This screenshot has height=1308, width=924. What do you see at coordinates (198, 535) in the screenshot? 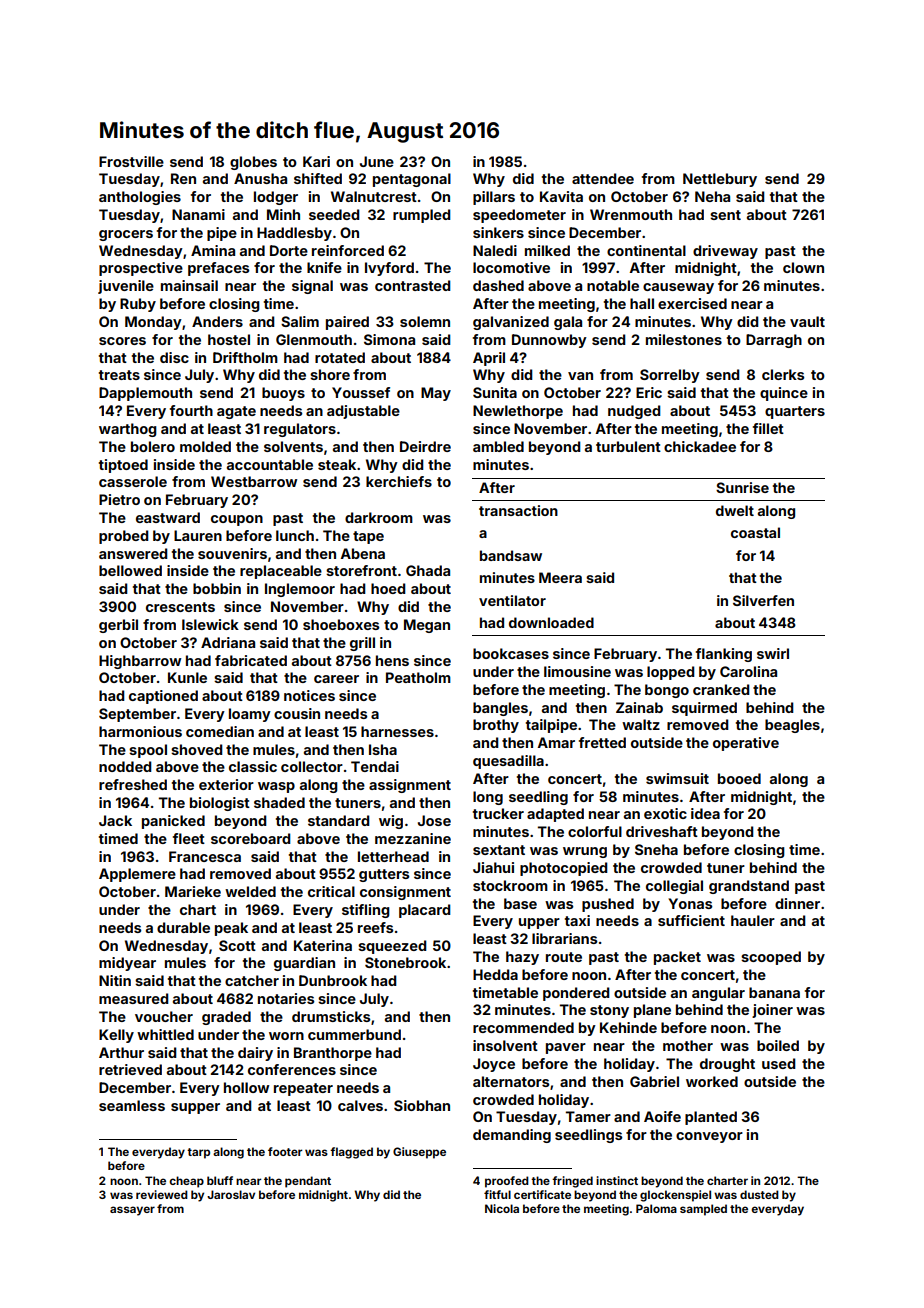
I see `Lauren` at bounding box center [198, 535].
